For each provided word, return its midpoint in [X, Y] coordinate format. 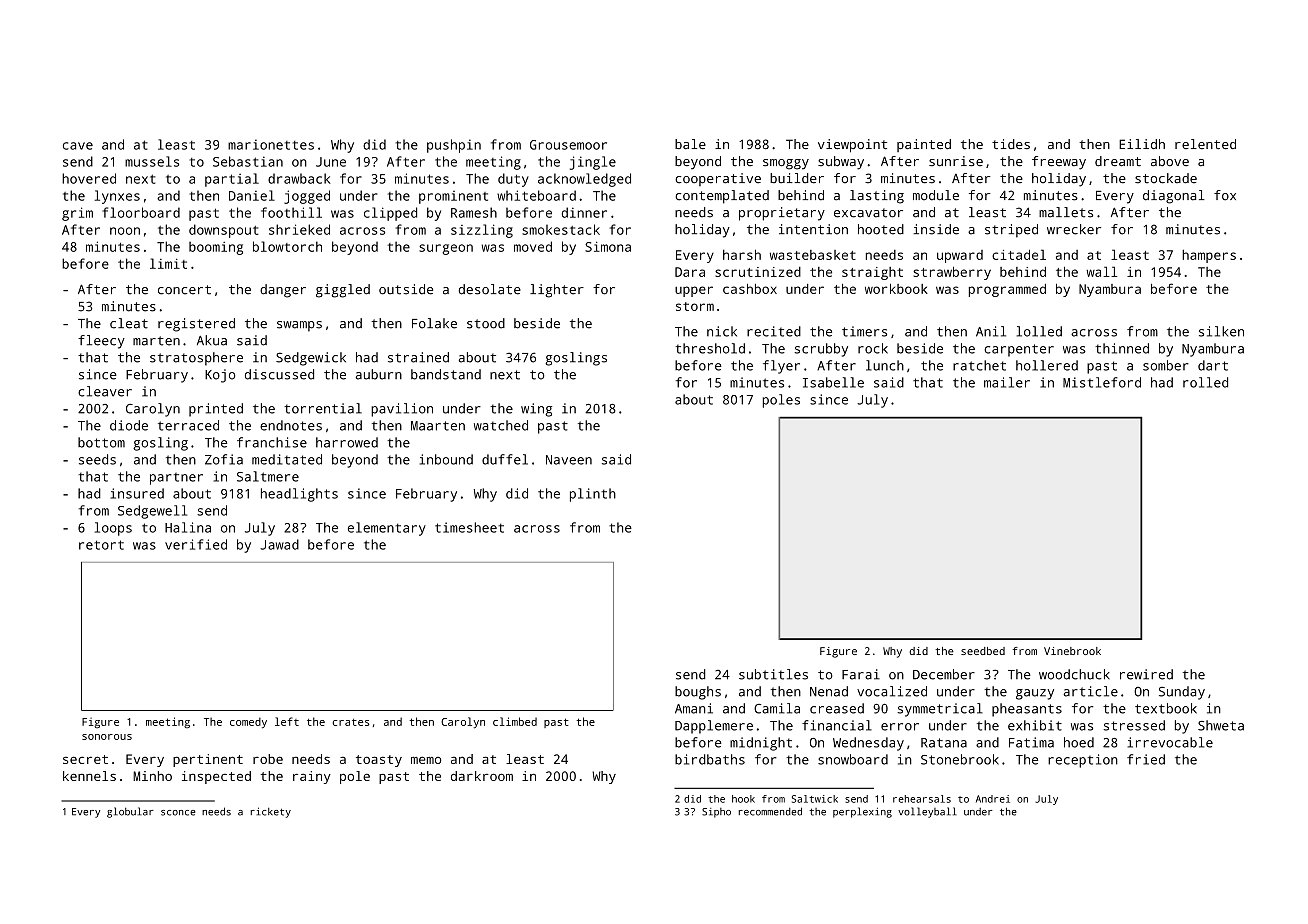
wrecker [1074, 229]
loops [113, 529]
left [287, 721]
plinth [593, 495]
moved [533, 246]
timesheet [469, 527]
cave [78, 146]
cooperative [718, 179]
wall [1101, 271]
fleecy [101, 342]
